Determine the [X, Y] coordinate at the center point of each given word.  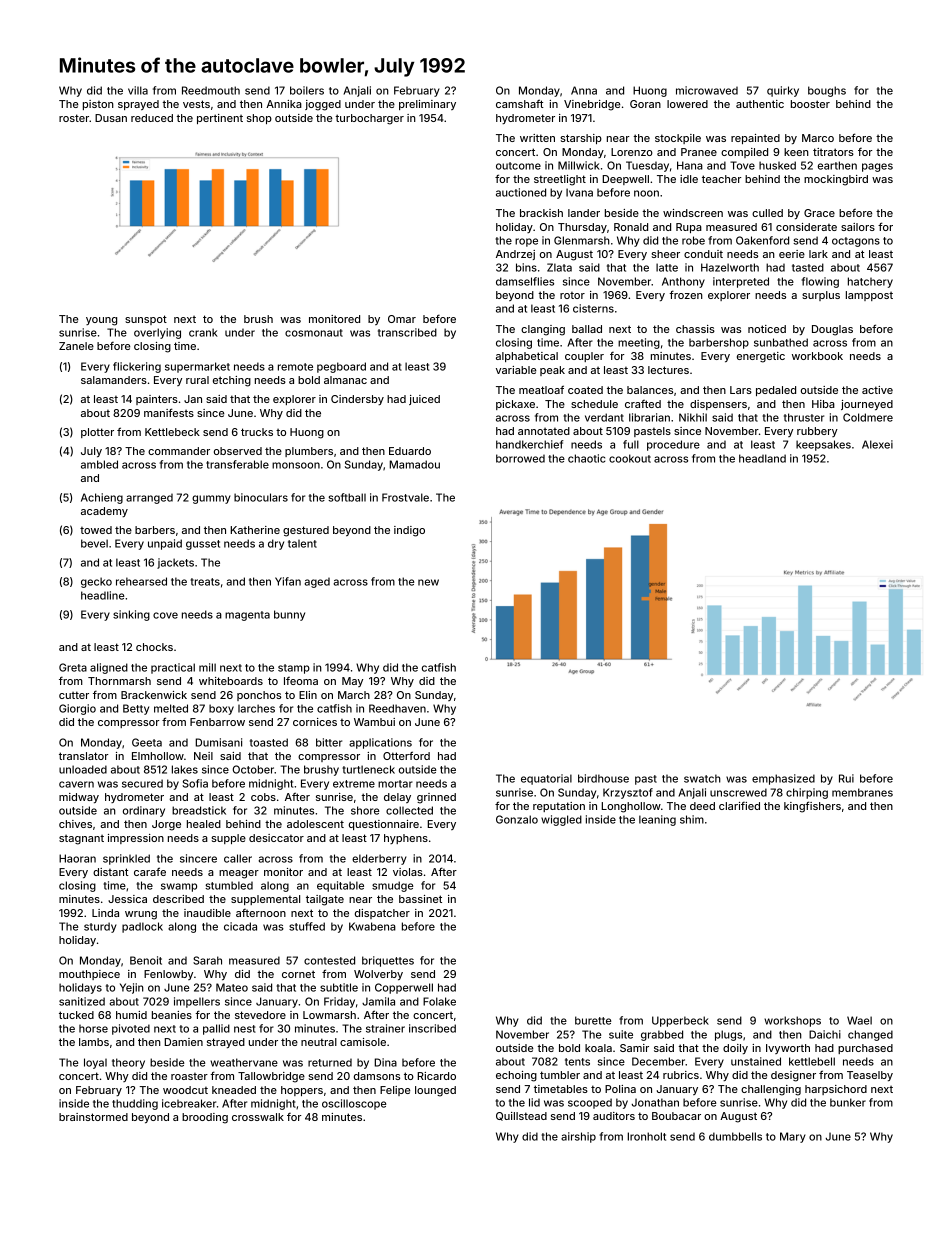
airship [578, 1137]
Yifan [288, 581]
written [537, 138]
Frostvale [405, 497]
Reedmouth [211, 90]
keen [796, 152]
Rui [846, 778]
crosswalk [258, 1117]
